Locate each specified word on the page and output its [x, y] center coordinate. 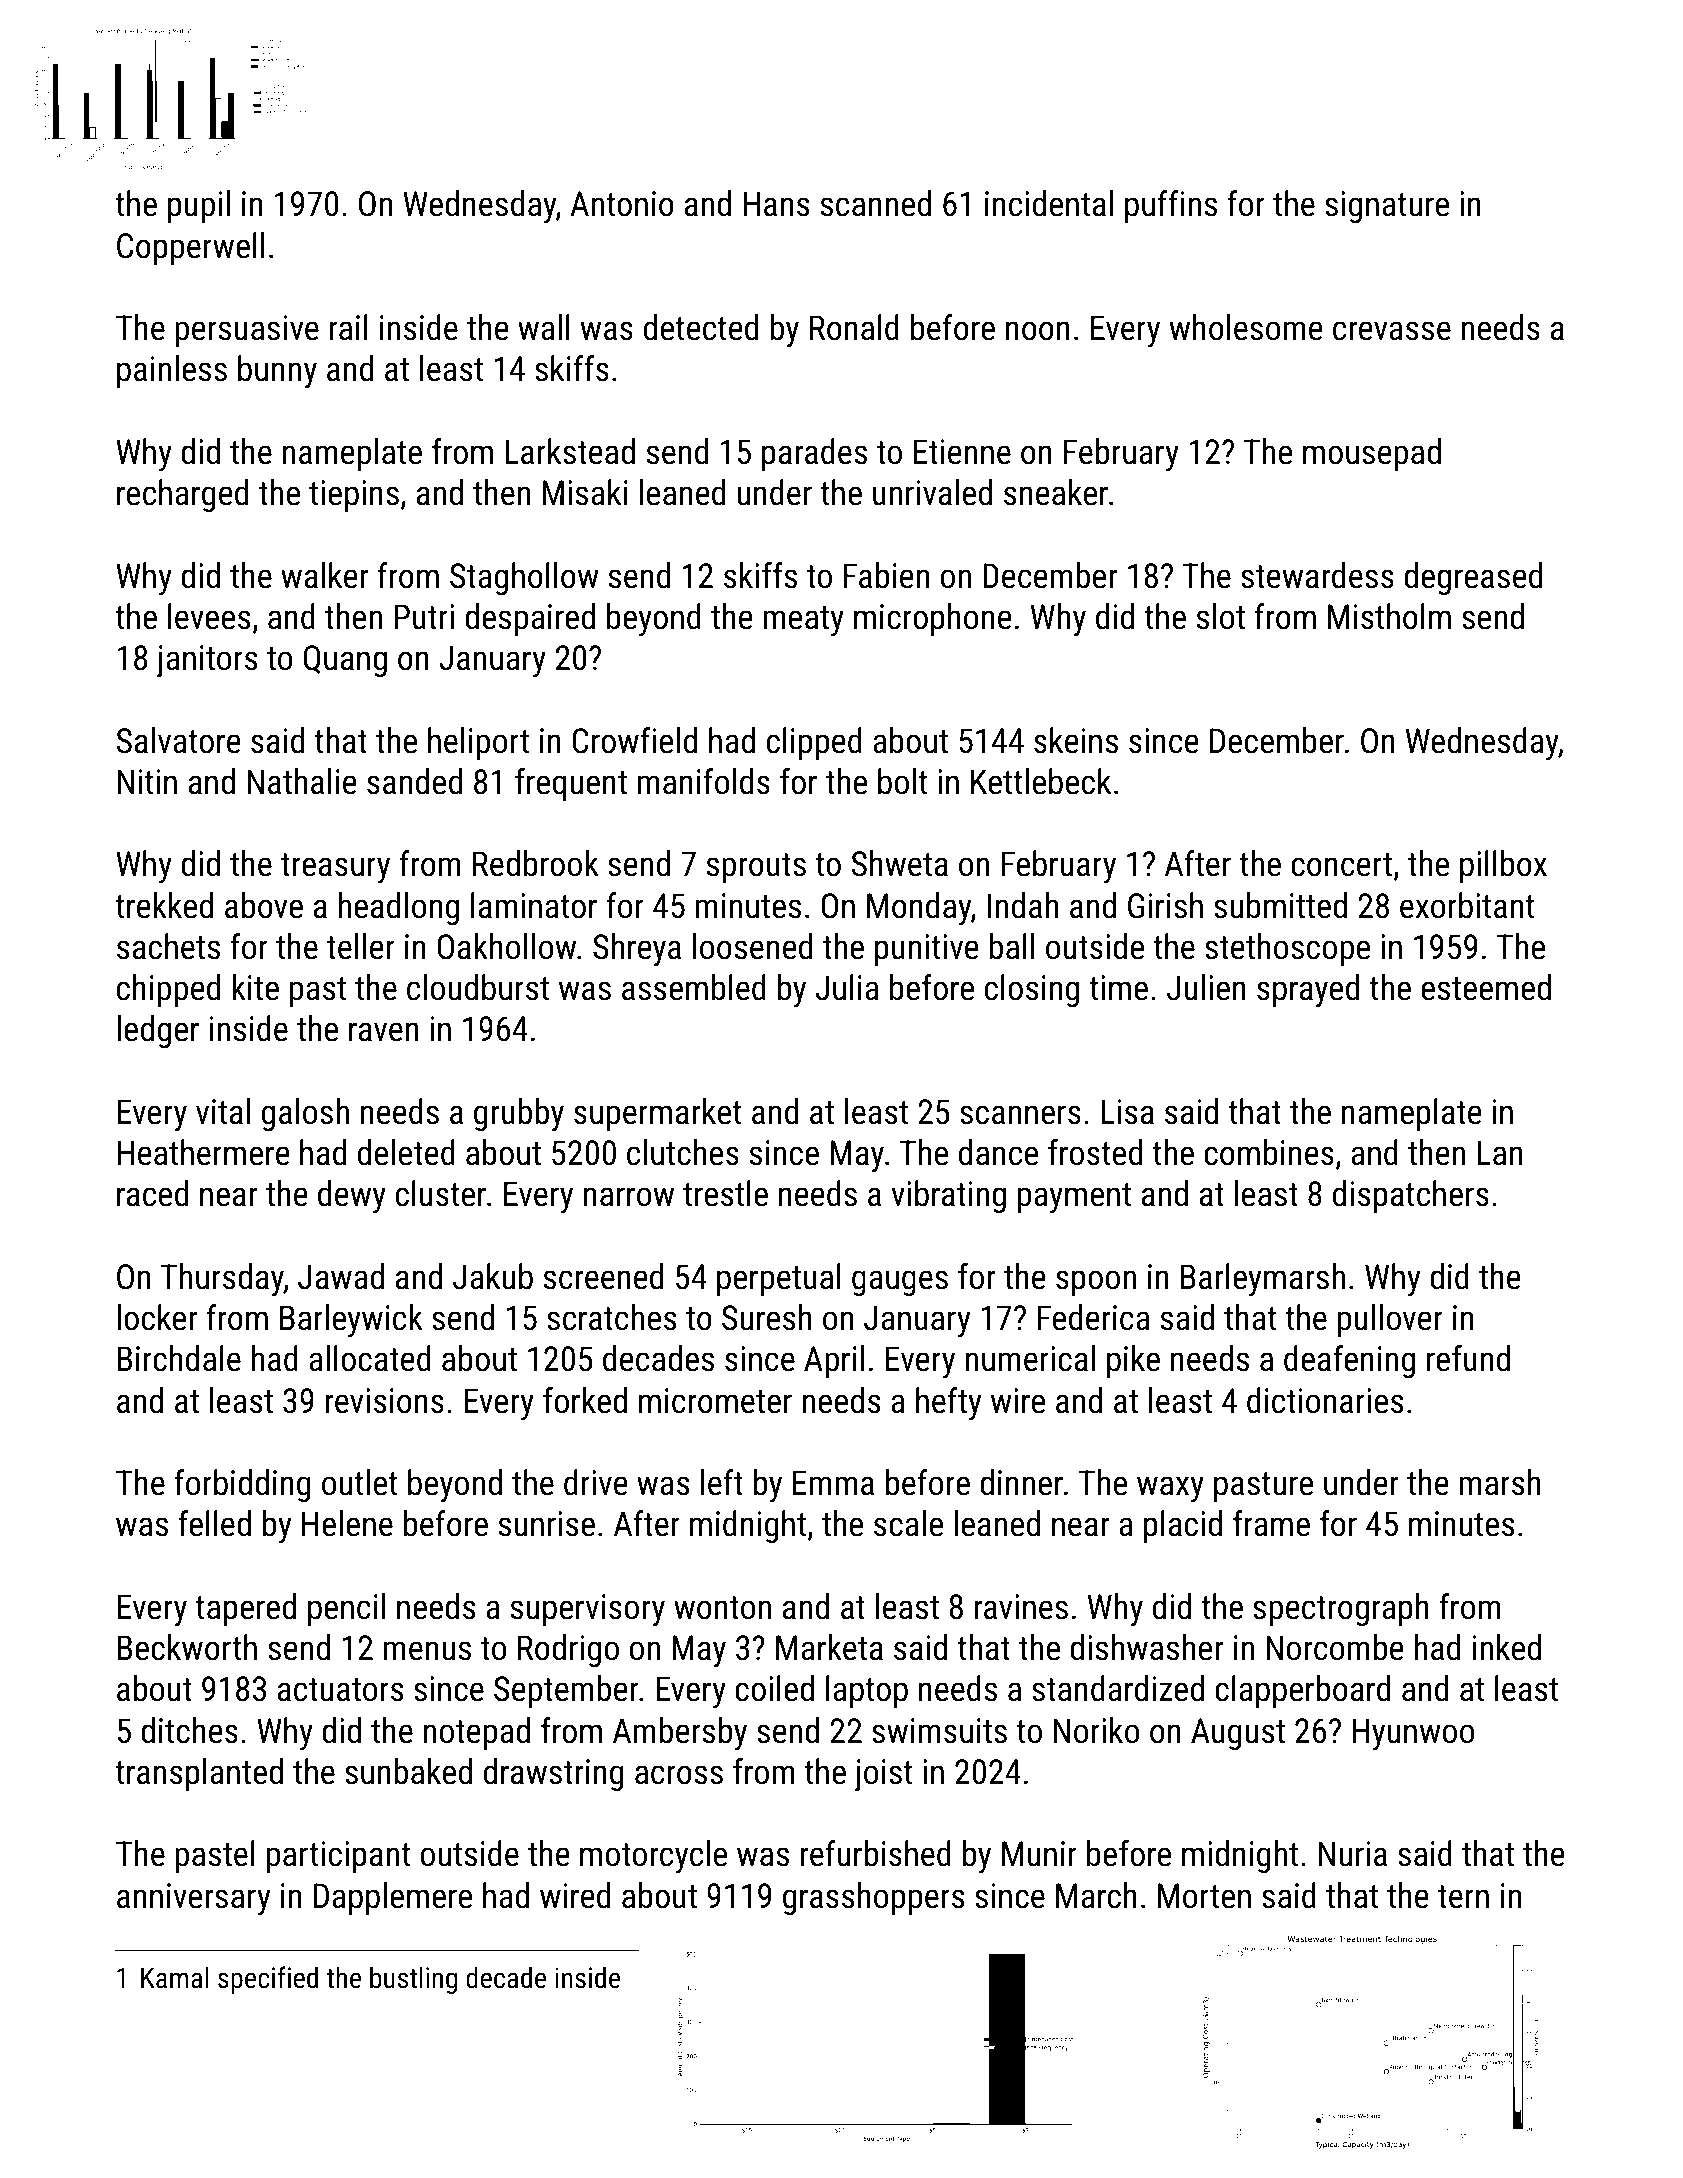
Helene [347, 1523]
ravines [1021, 1607]
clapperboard [1302, 1691]
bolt [902, 781]
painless [172, 371]
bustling [413, 1980]
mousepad [1372, 454]
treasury [335, 868]
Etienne [962, 452]
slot [1221, 616]
